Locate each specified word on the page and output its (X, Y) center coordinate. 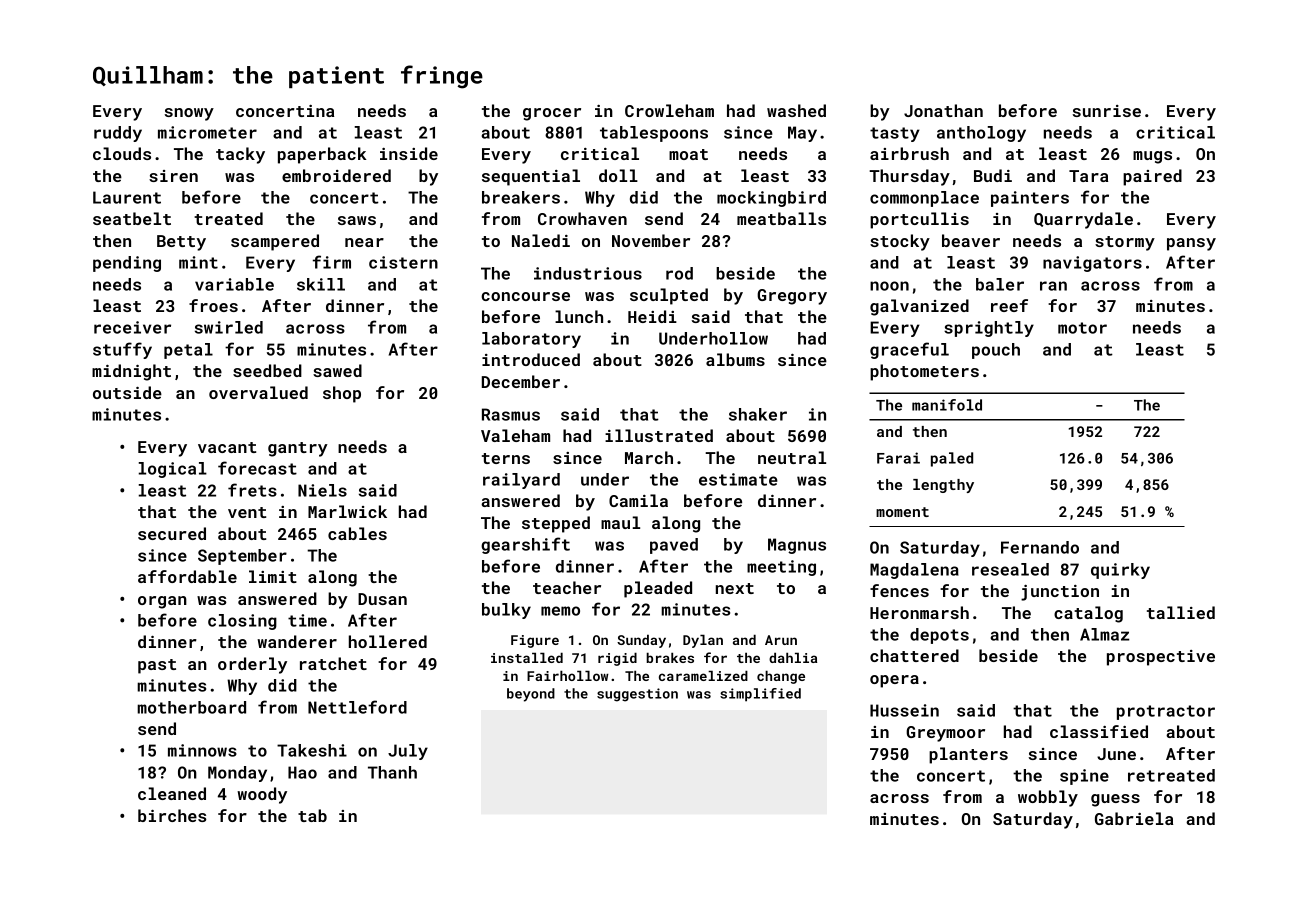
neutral (792, 457)
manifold (947, 405)
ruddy (118, 134)
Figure (535, 641)
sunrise (1106, 111)
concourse (525, 296)
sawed (337, 370)
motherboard (191, 707)
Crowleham (669, 110)
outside (127, 392)
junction (1060, 593)
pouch (996, 351)
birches (172, 815)
